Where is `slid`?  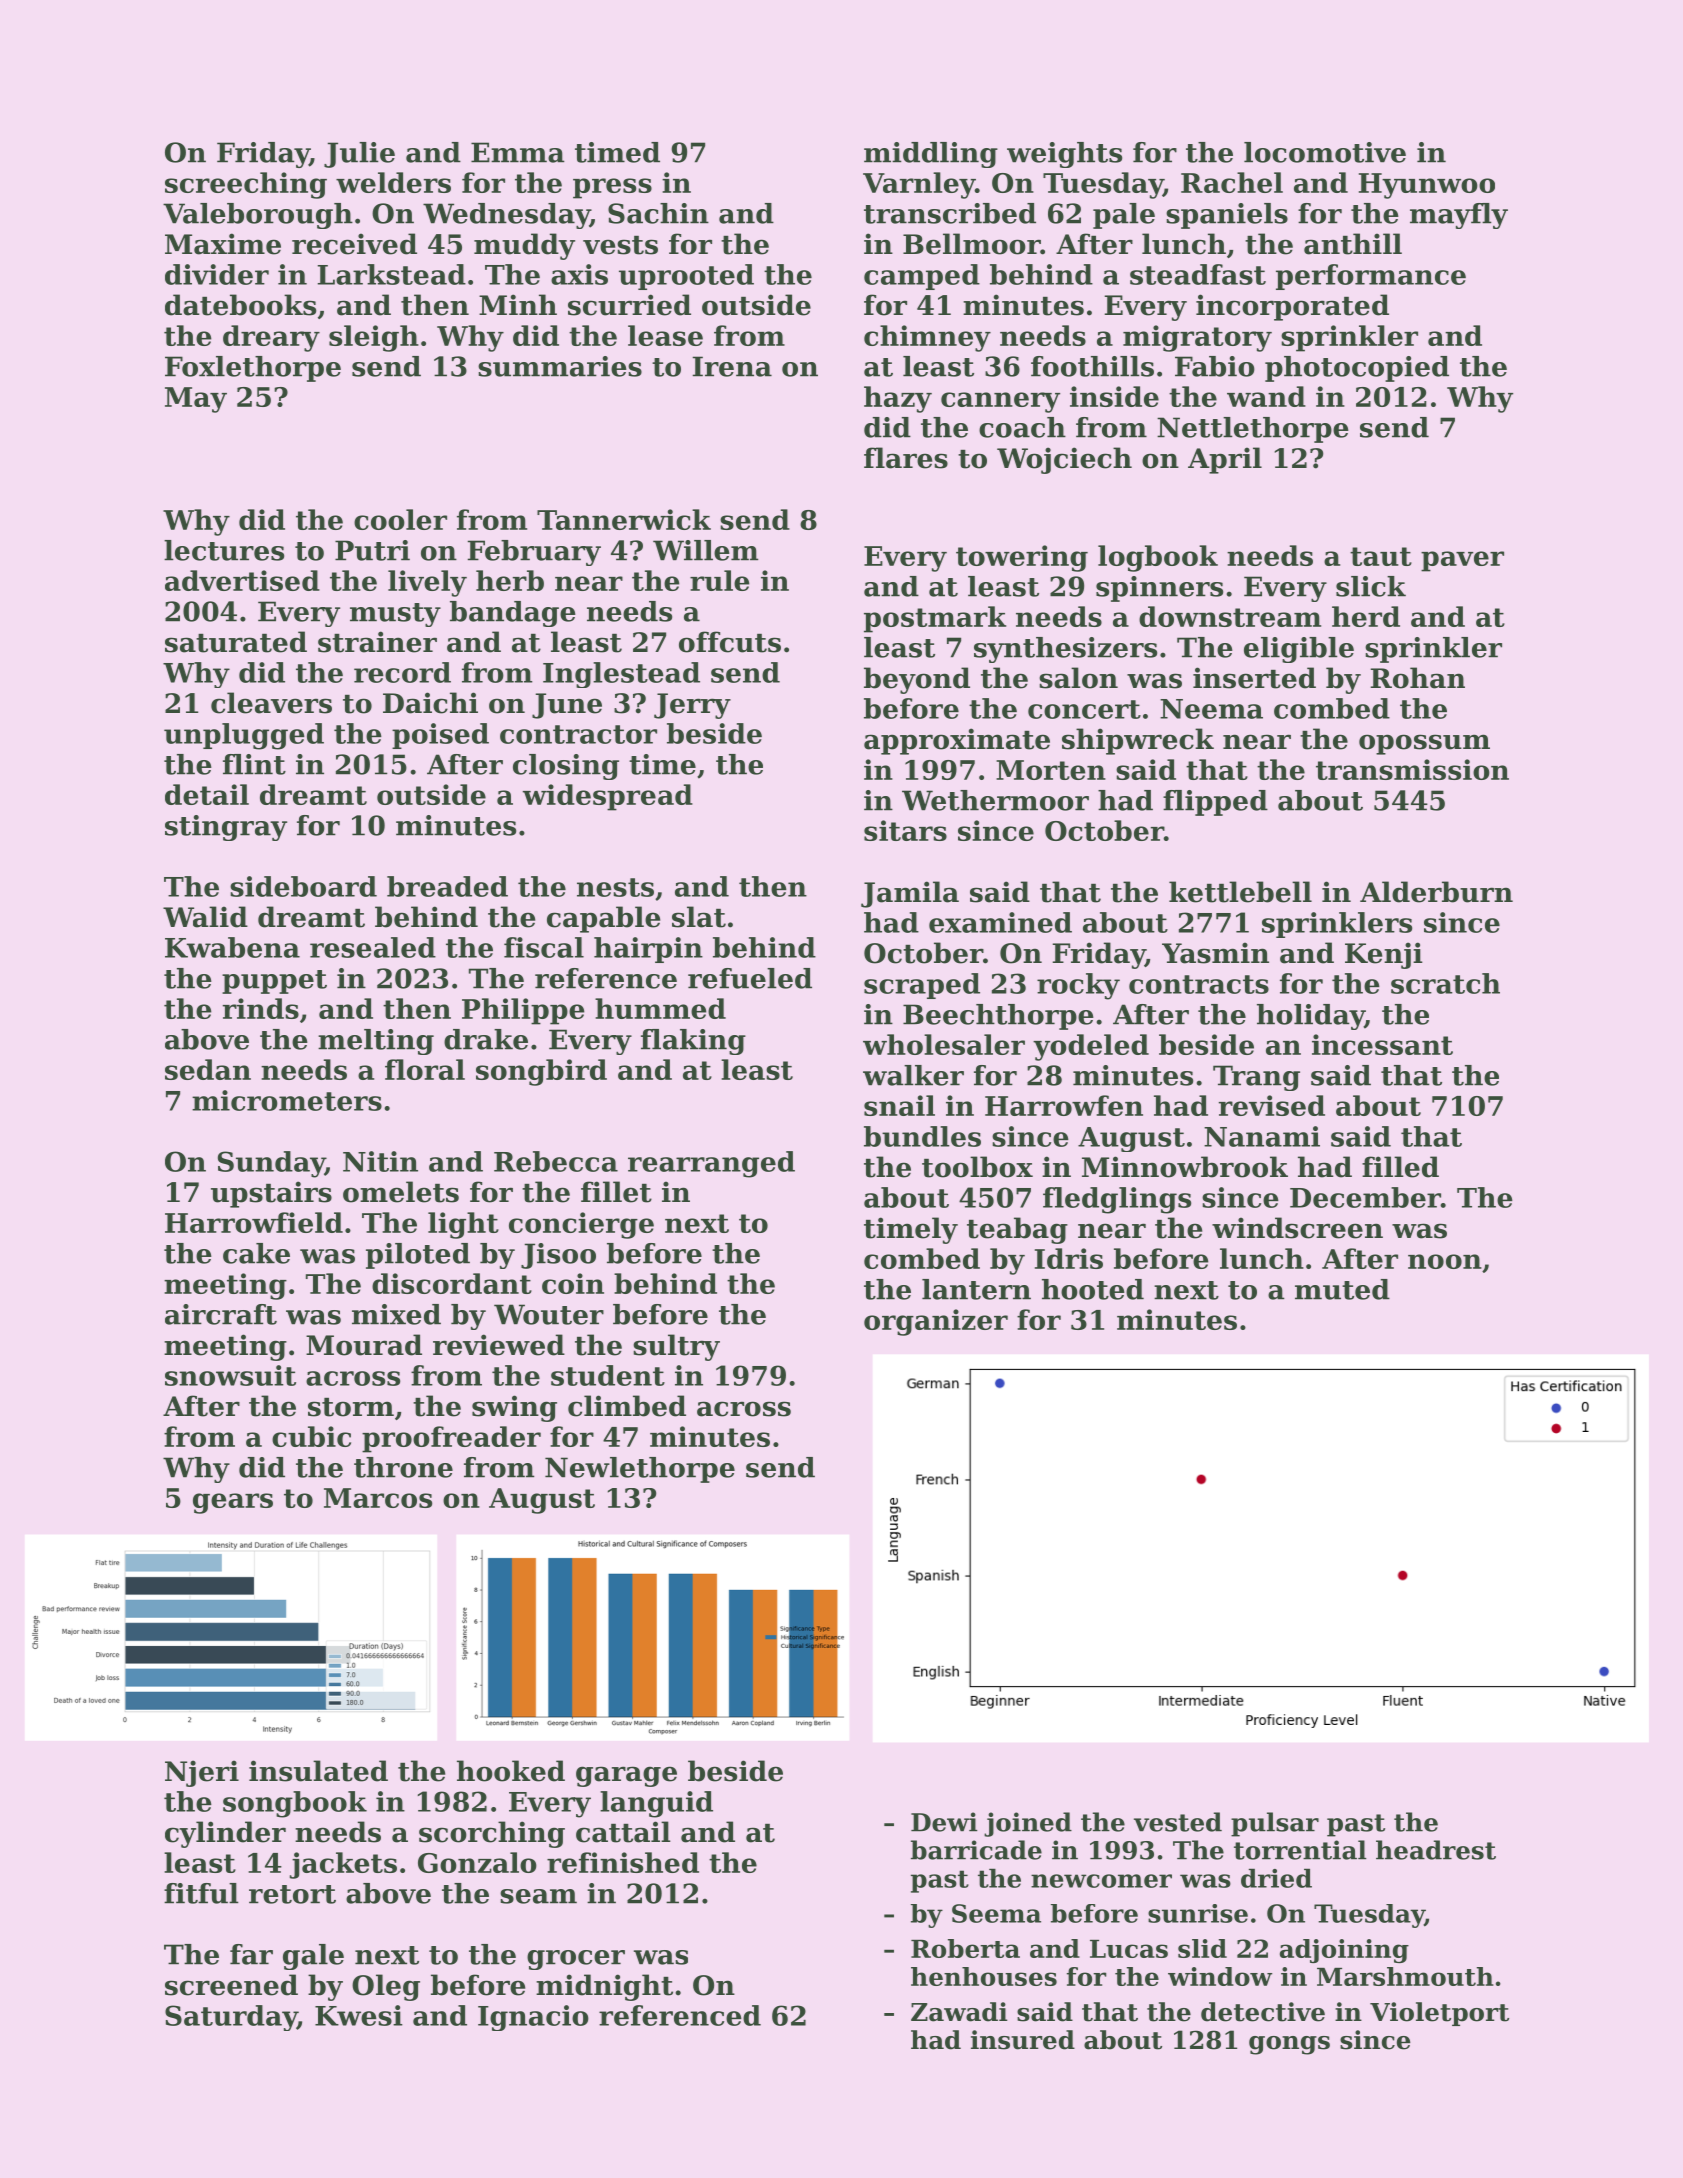
slid is located at coordinates (1202, 1948).
